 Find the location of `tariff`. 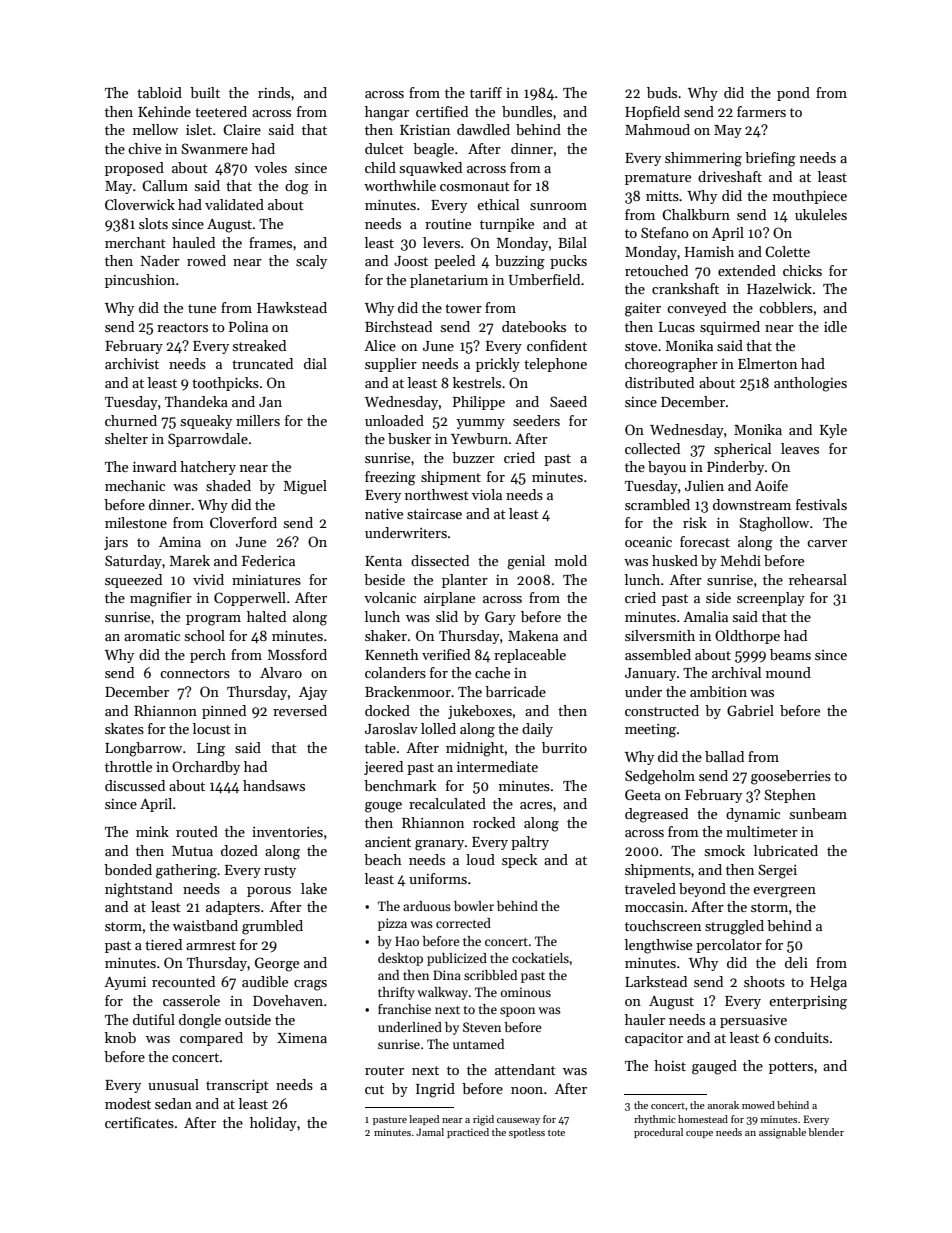

tariff is located at coordinates (486, 92).
